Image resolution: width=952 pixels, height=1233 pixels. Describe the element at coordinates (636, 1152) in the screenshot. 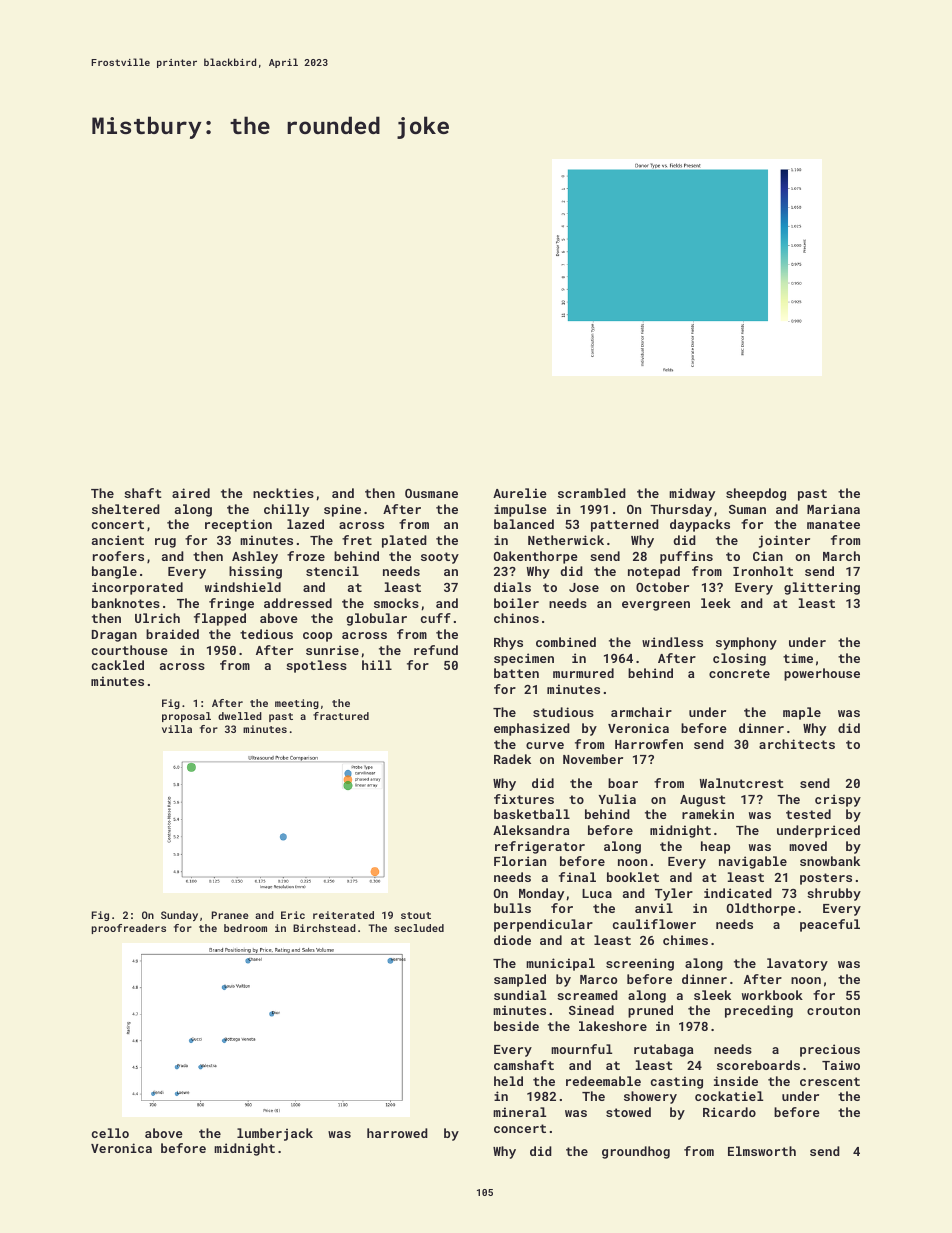

I see `groundhog` at that location.
